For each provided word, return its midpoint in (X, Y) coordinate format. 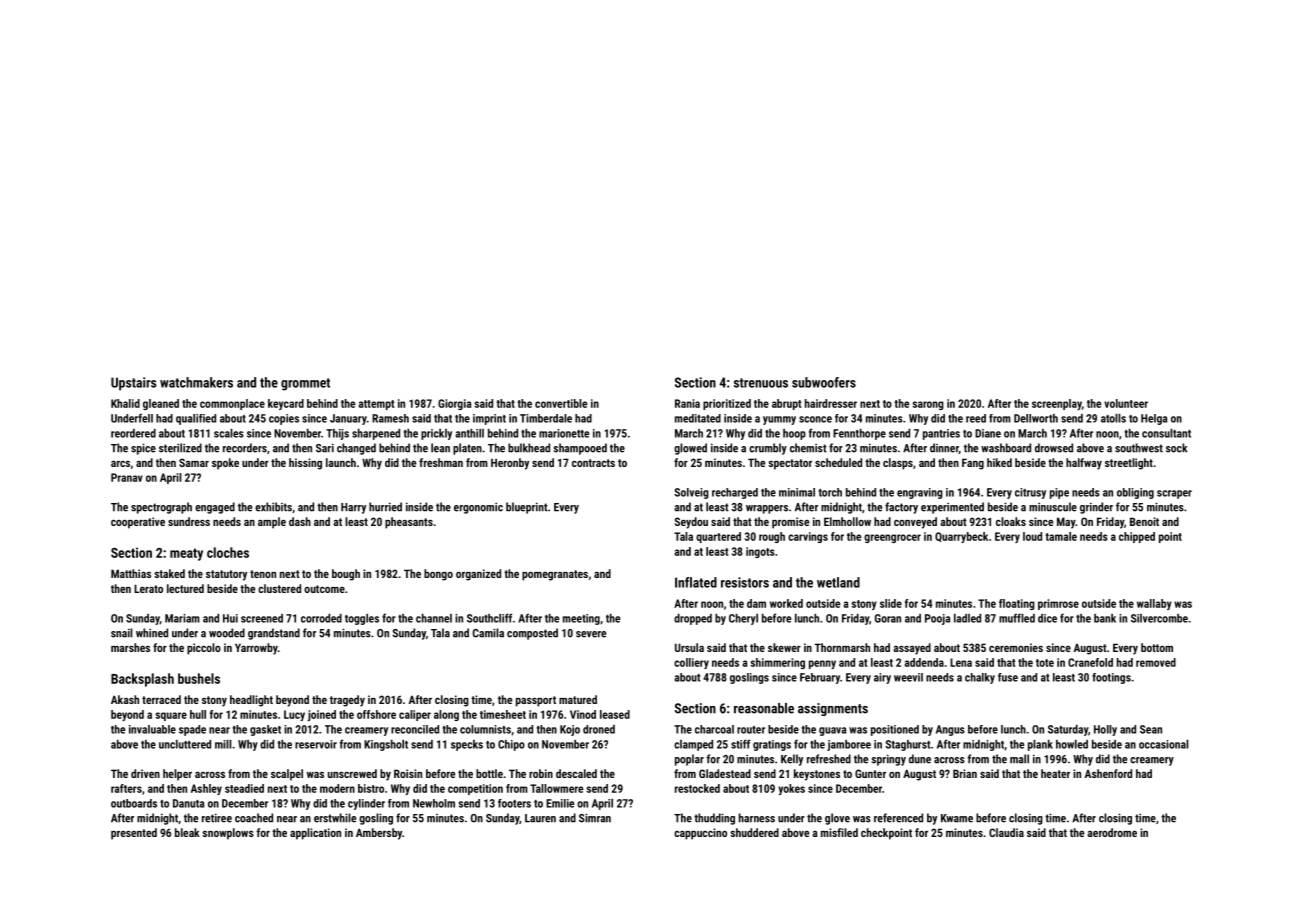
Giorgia (454, 404)
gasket (265, 730)
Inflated (696, 582)
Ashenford (1108, 773)
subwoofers (824, 382)
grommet (305, 384)
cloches (228, 552)
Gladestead (725, 773)
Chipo (511, 745)
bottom (1157, 647)
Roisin (408, 773)
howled (1072, 744)
